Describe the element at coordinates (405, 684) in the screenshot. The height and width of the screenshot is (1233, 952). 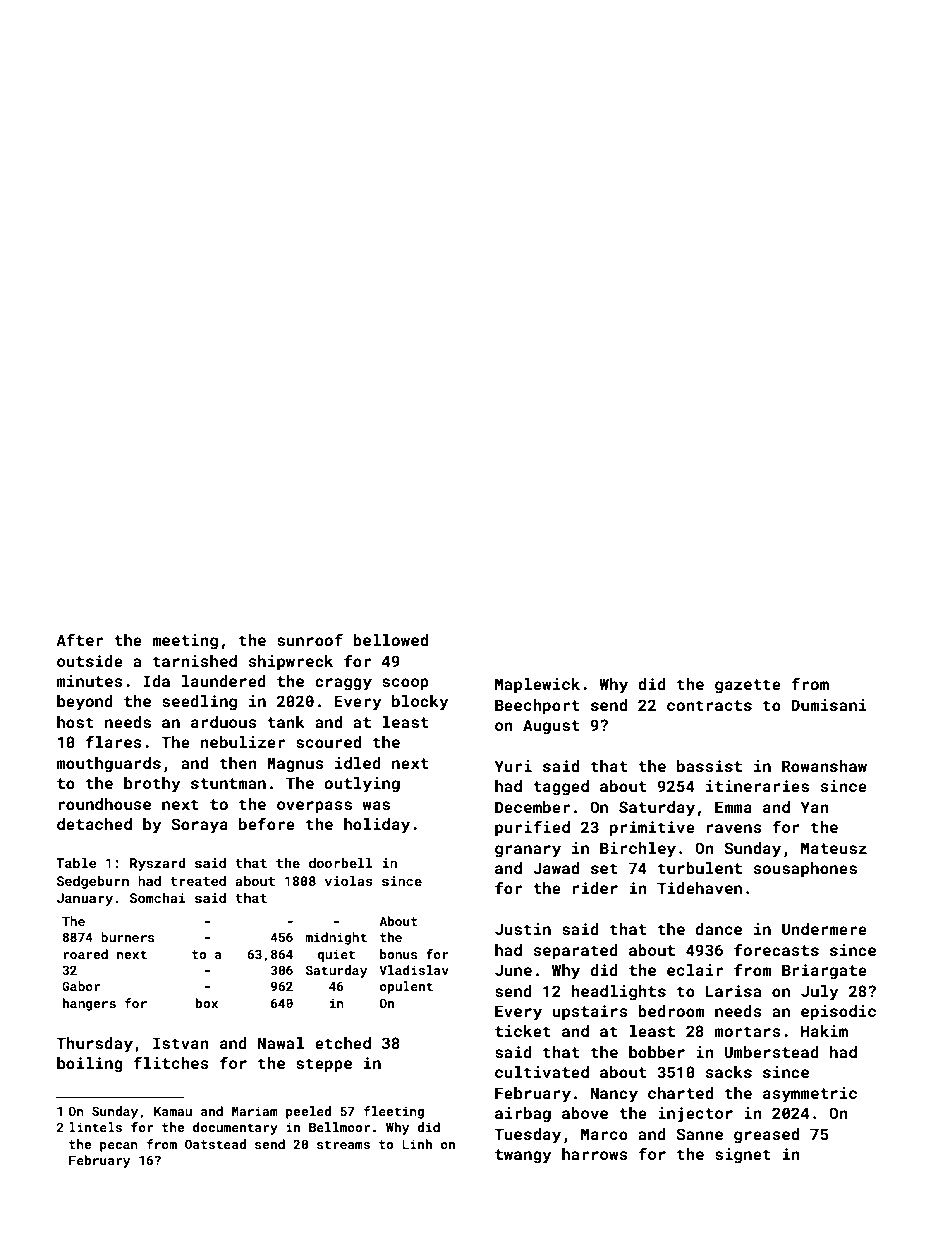
I see `scoop` at that location.
